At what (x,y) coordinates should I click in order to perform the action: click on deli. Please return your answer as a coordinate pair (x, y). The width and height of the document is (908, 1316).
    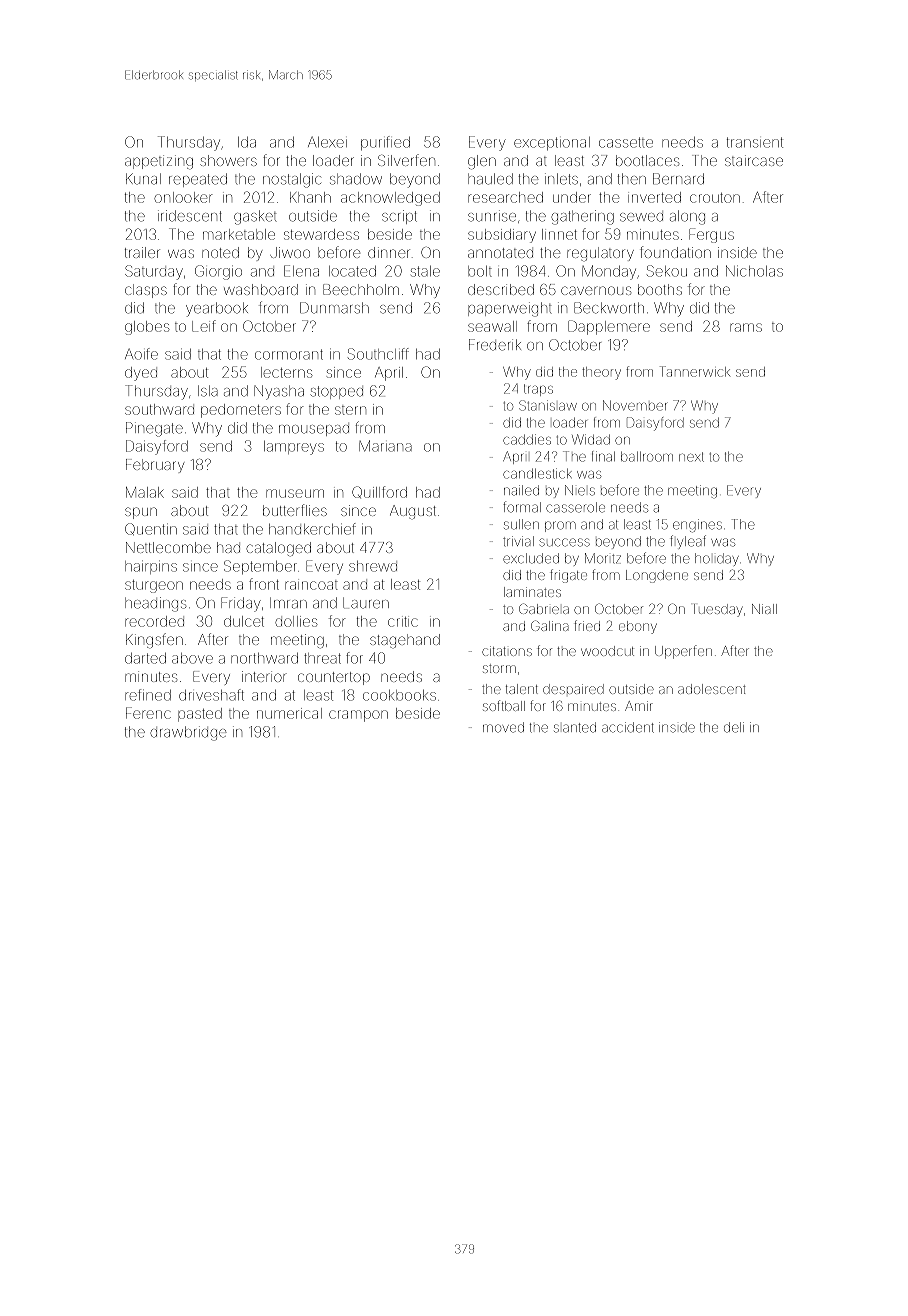
    Looking at the image, I should click on (734, 727).
